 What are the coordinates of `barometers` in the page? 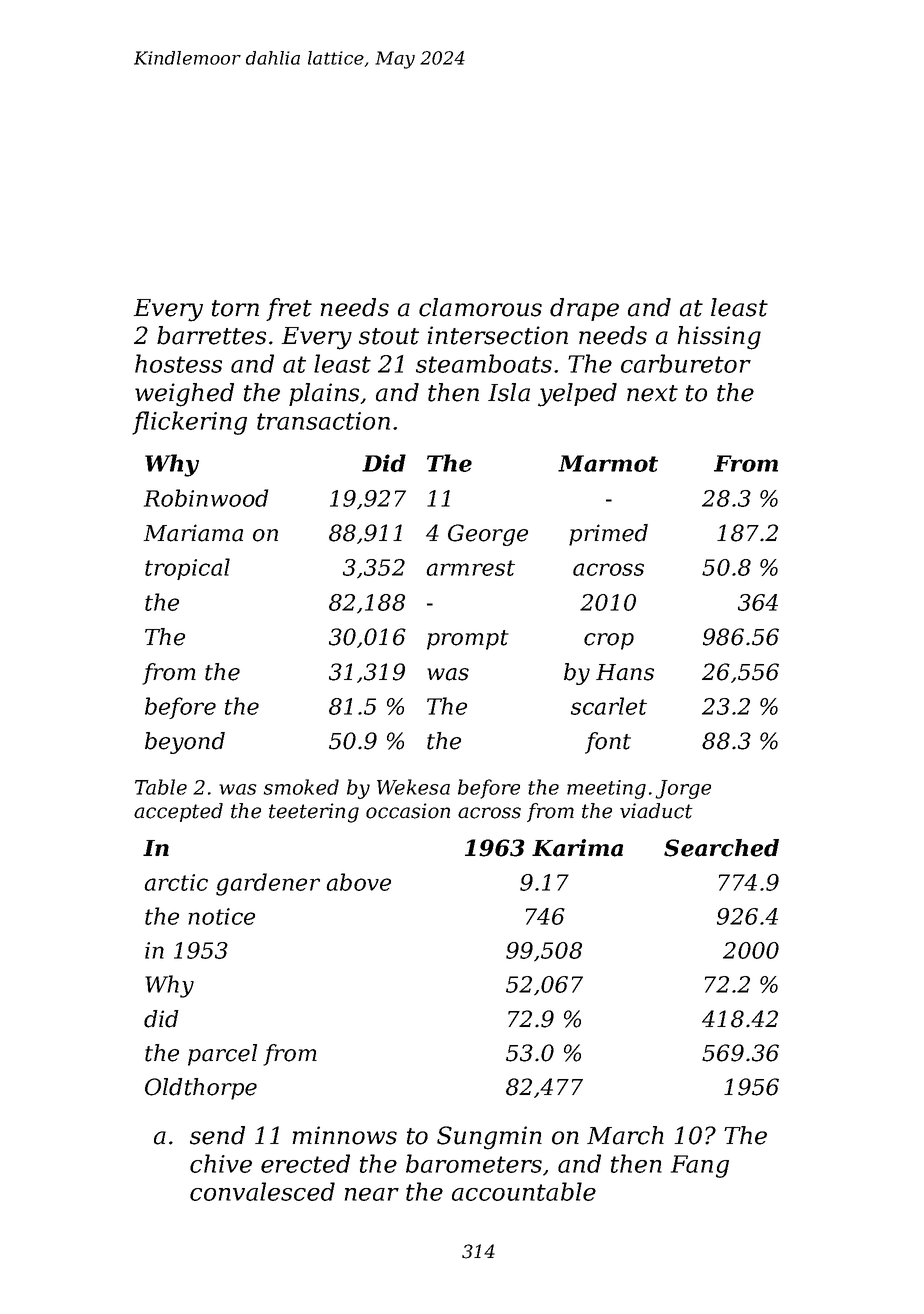 It's located at (474, 1163).
